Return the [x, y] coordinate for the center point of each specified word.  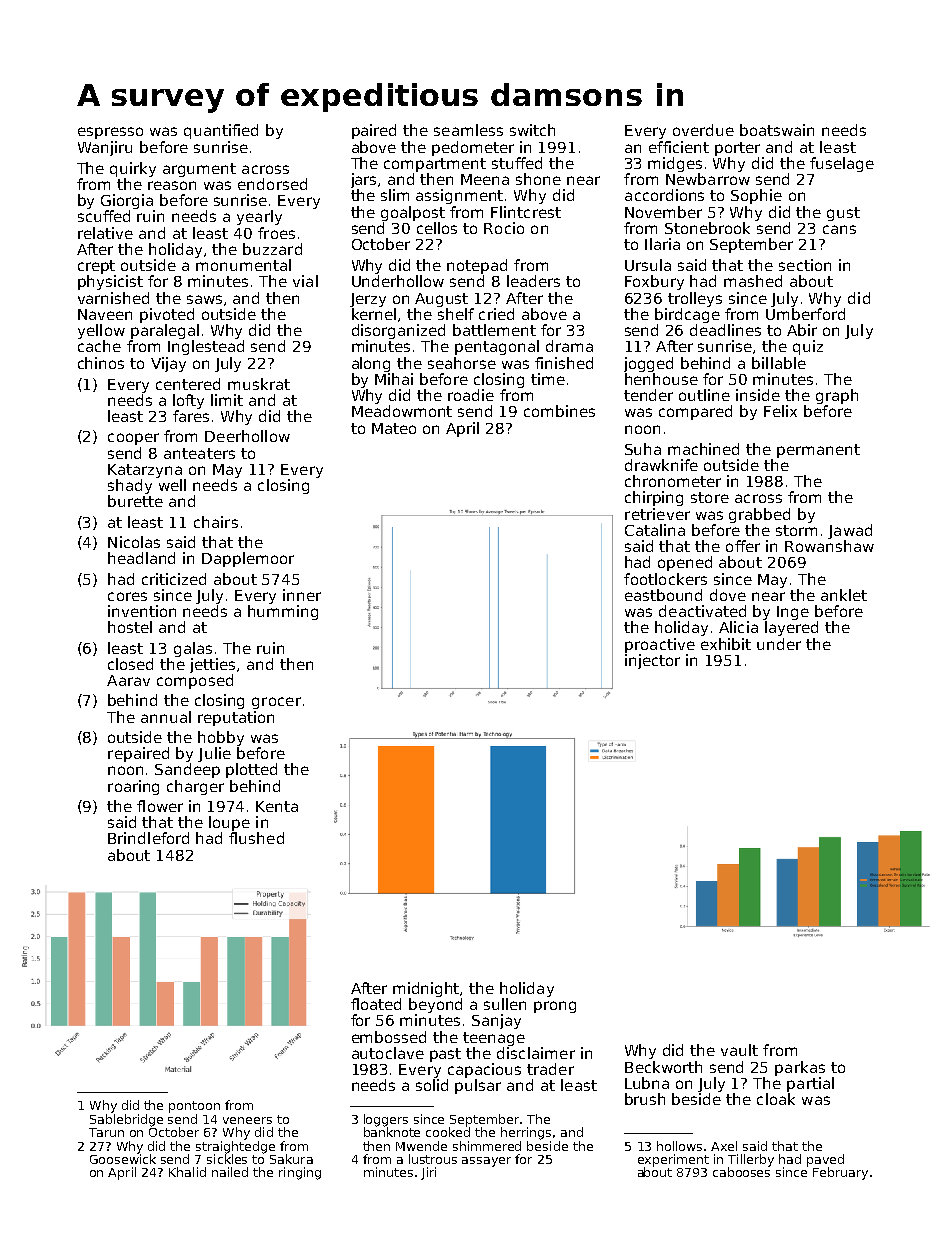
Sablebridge [126, 1120]
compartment [435, 165]
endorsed [272, 184]
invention [142, 611]
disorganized [398, 331]
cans [839, 229]
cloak [776, 1099]
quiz [808, 347]
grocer [276, 703]
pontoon [194, 1107]
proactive [660, 645]
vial [305, 281]
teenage [494, 1039]
